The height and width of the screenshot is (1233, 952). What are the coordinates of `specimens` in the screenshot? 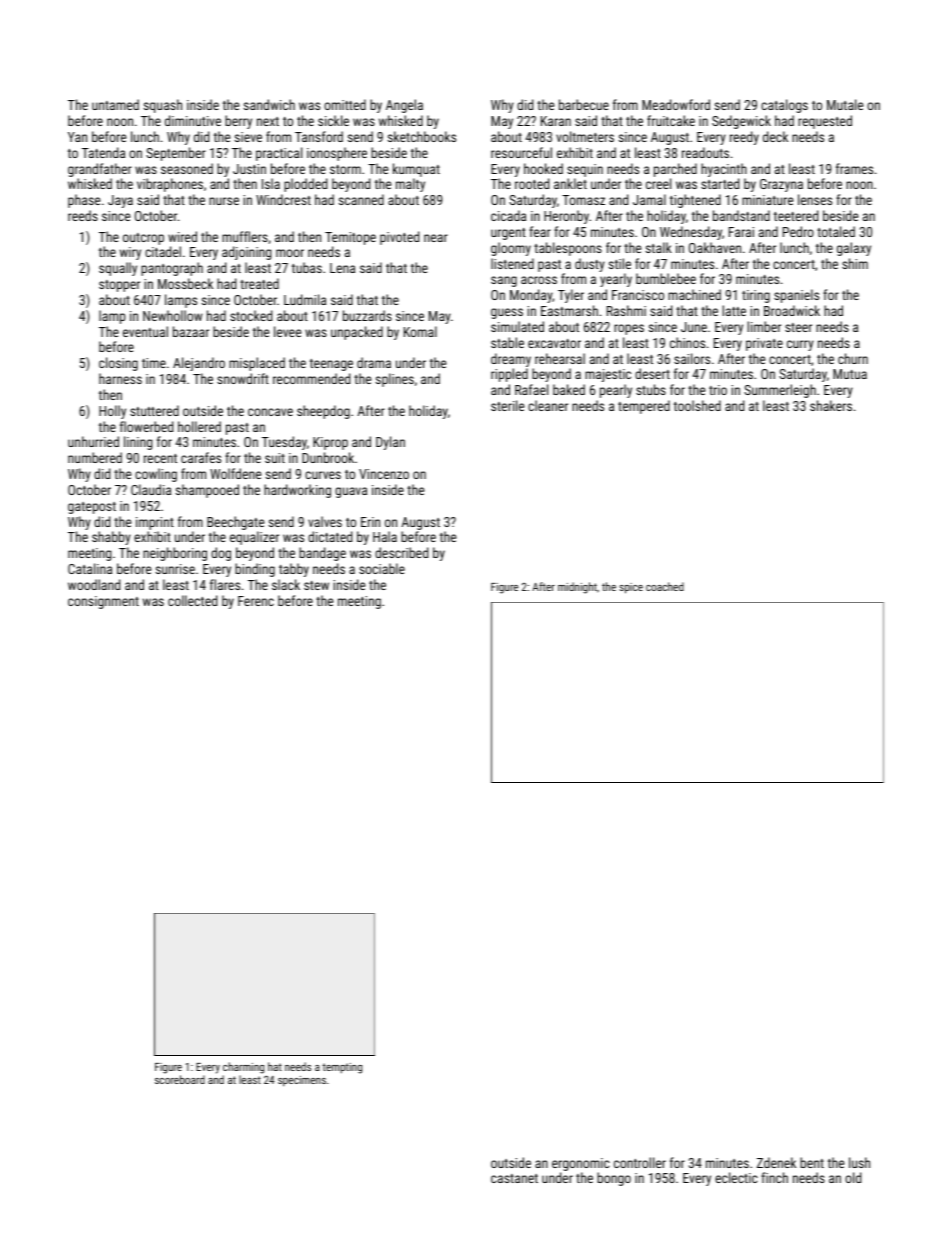 It's located at (302, 1081).
